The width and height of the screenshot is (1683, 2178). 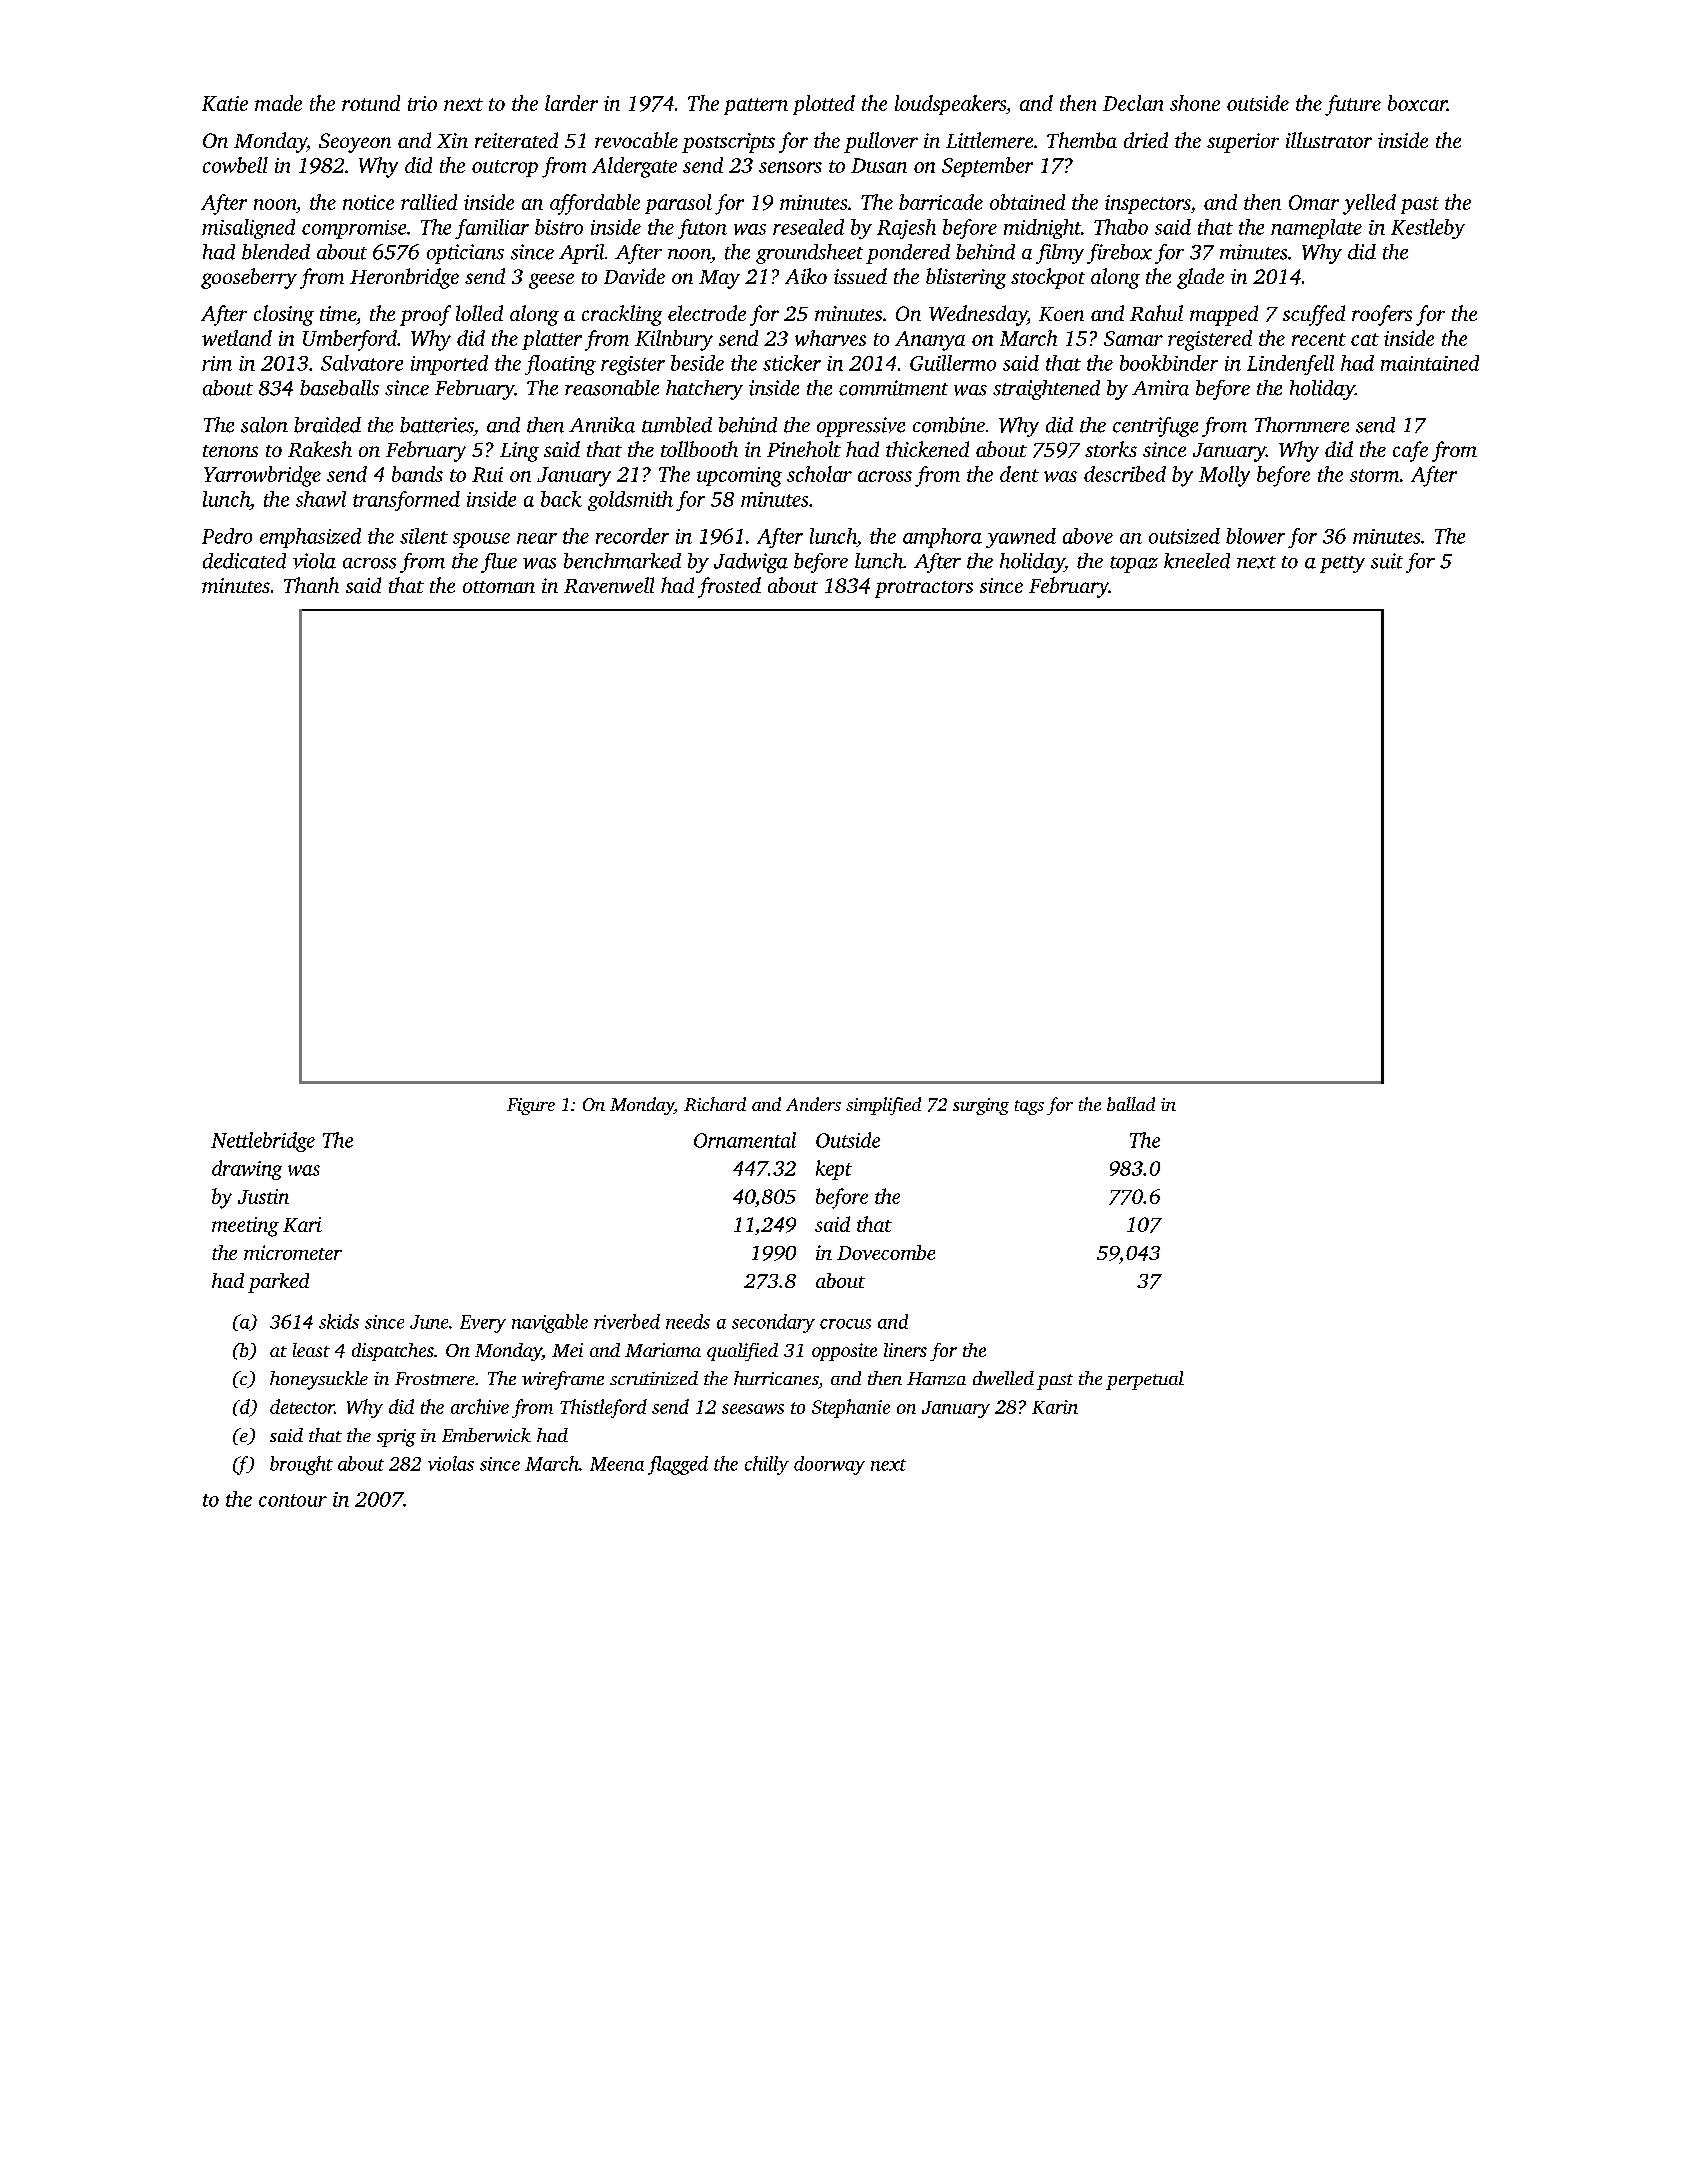 I want to click on Kestleby, so click(x=1428, y=229).
